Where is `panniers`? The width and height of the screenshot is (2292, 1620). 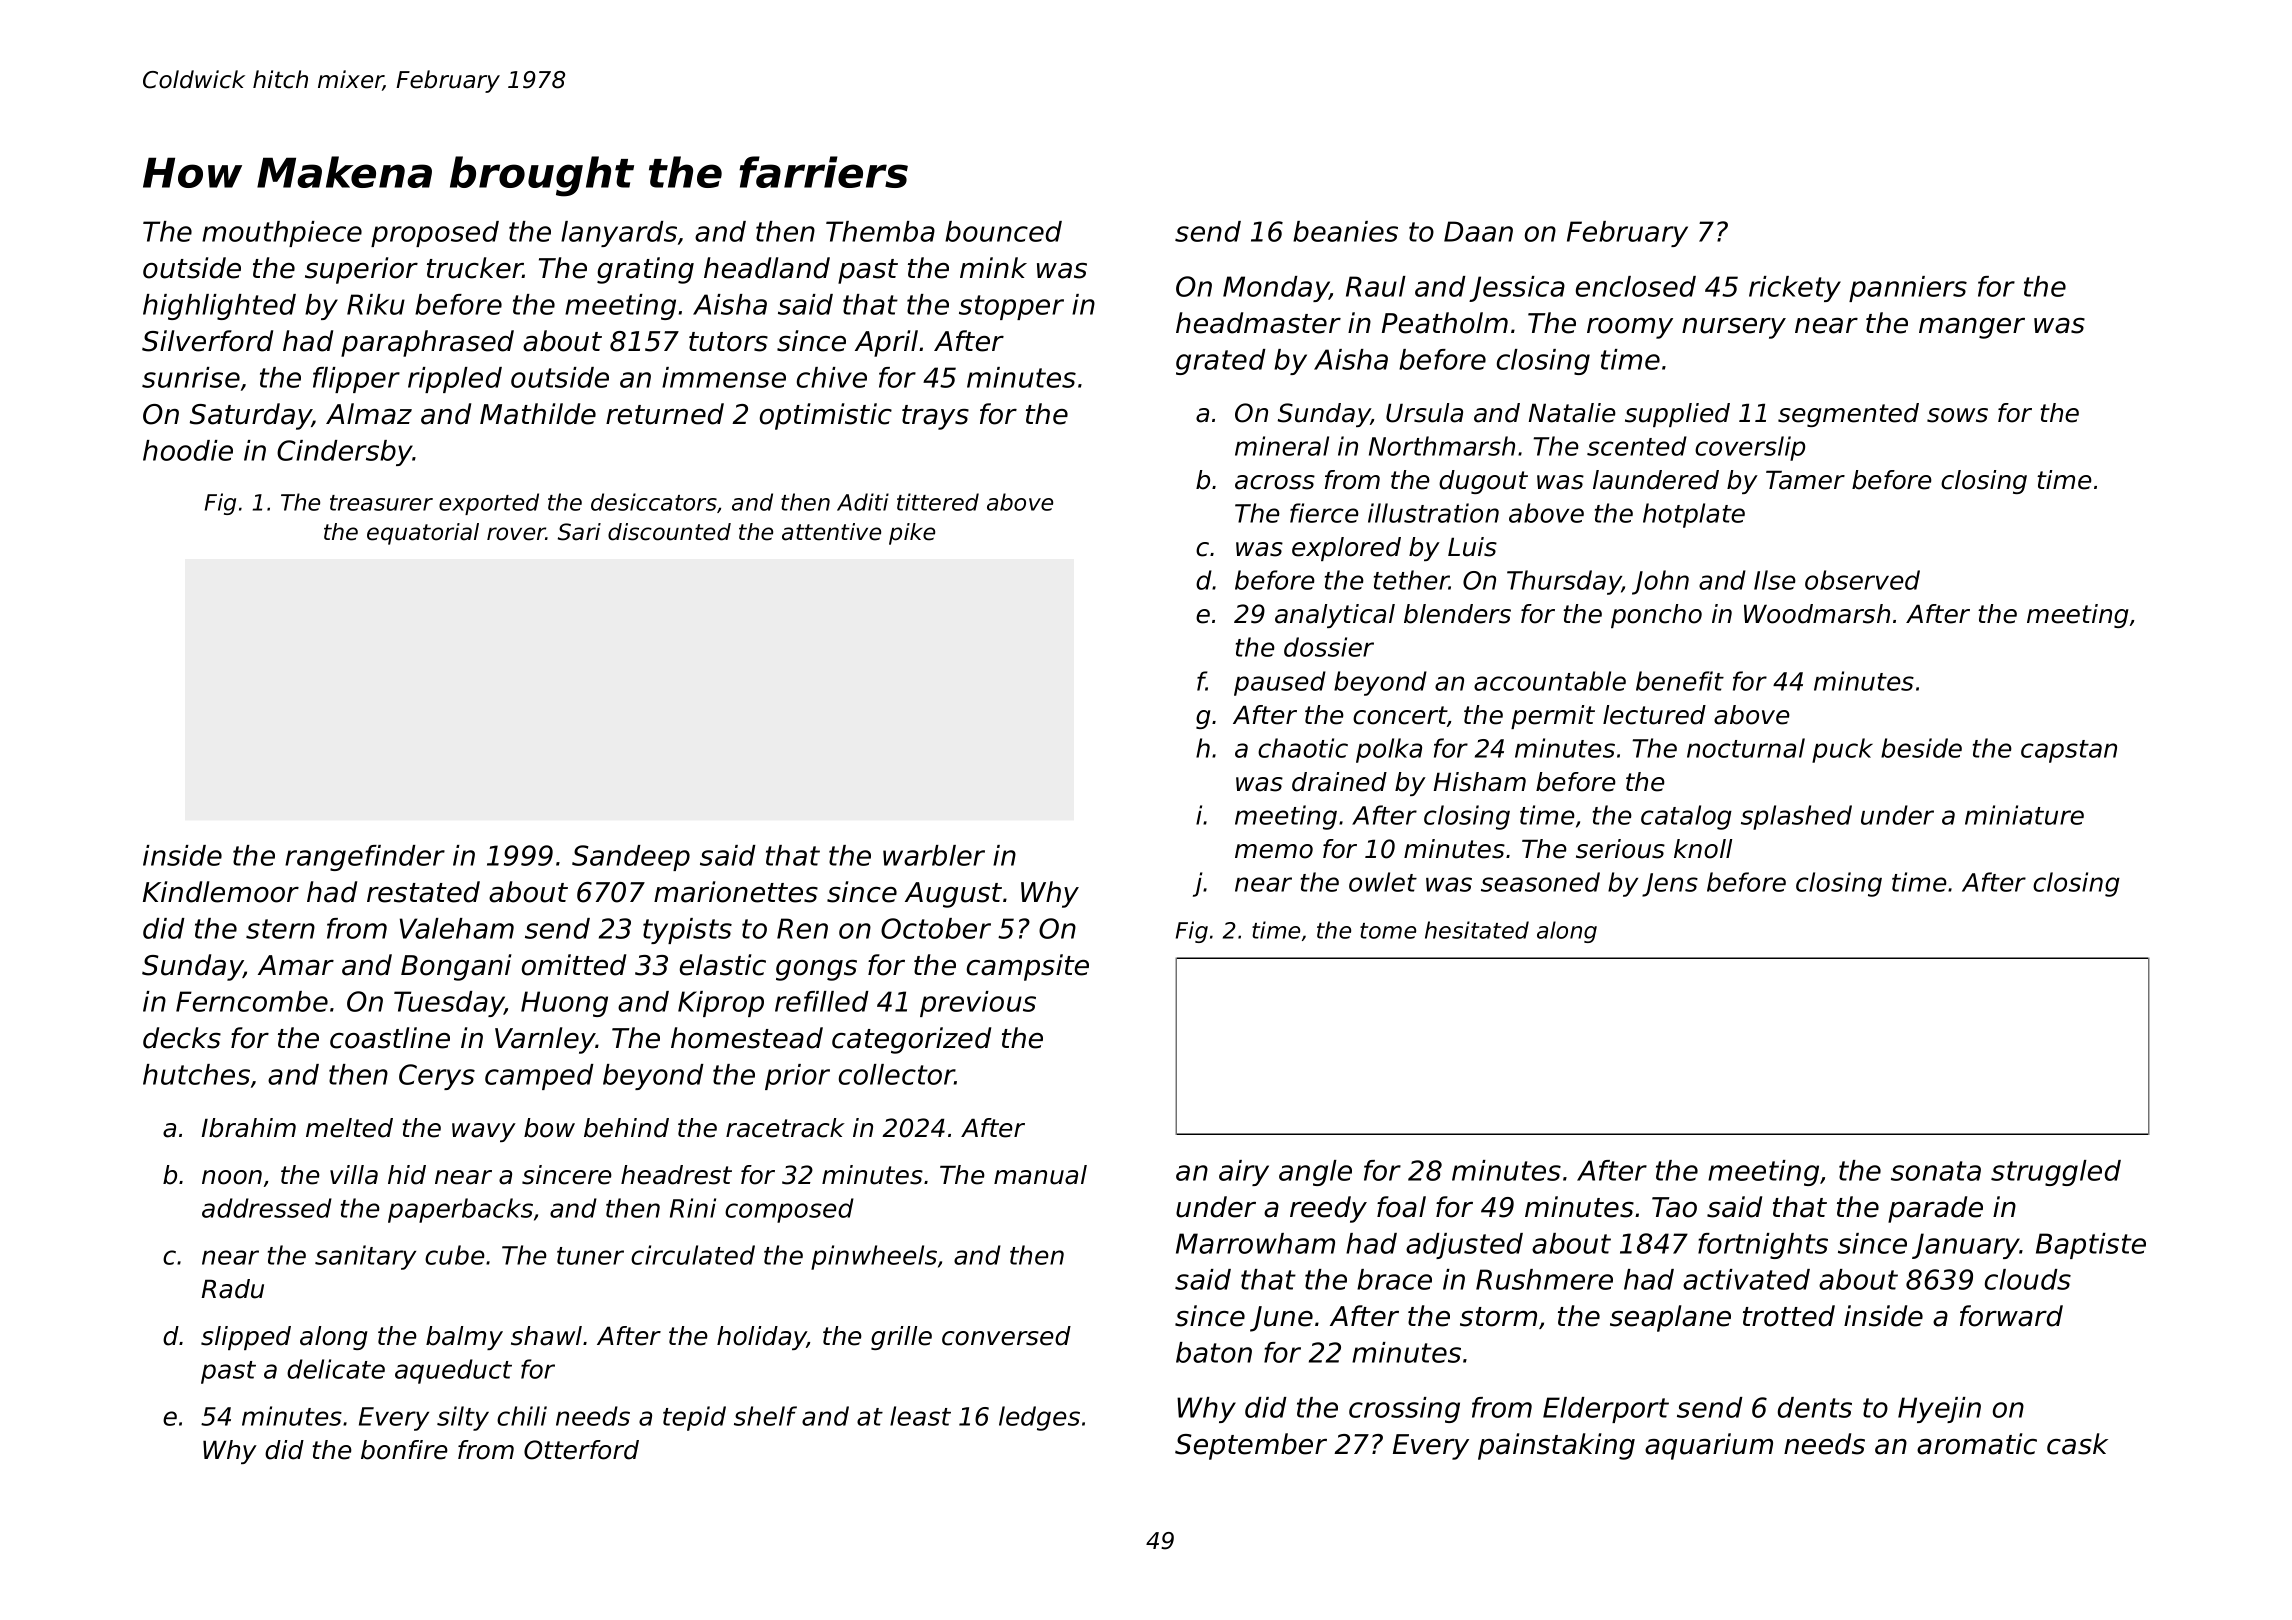
panniers is located at coordinates (1908, 289).
